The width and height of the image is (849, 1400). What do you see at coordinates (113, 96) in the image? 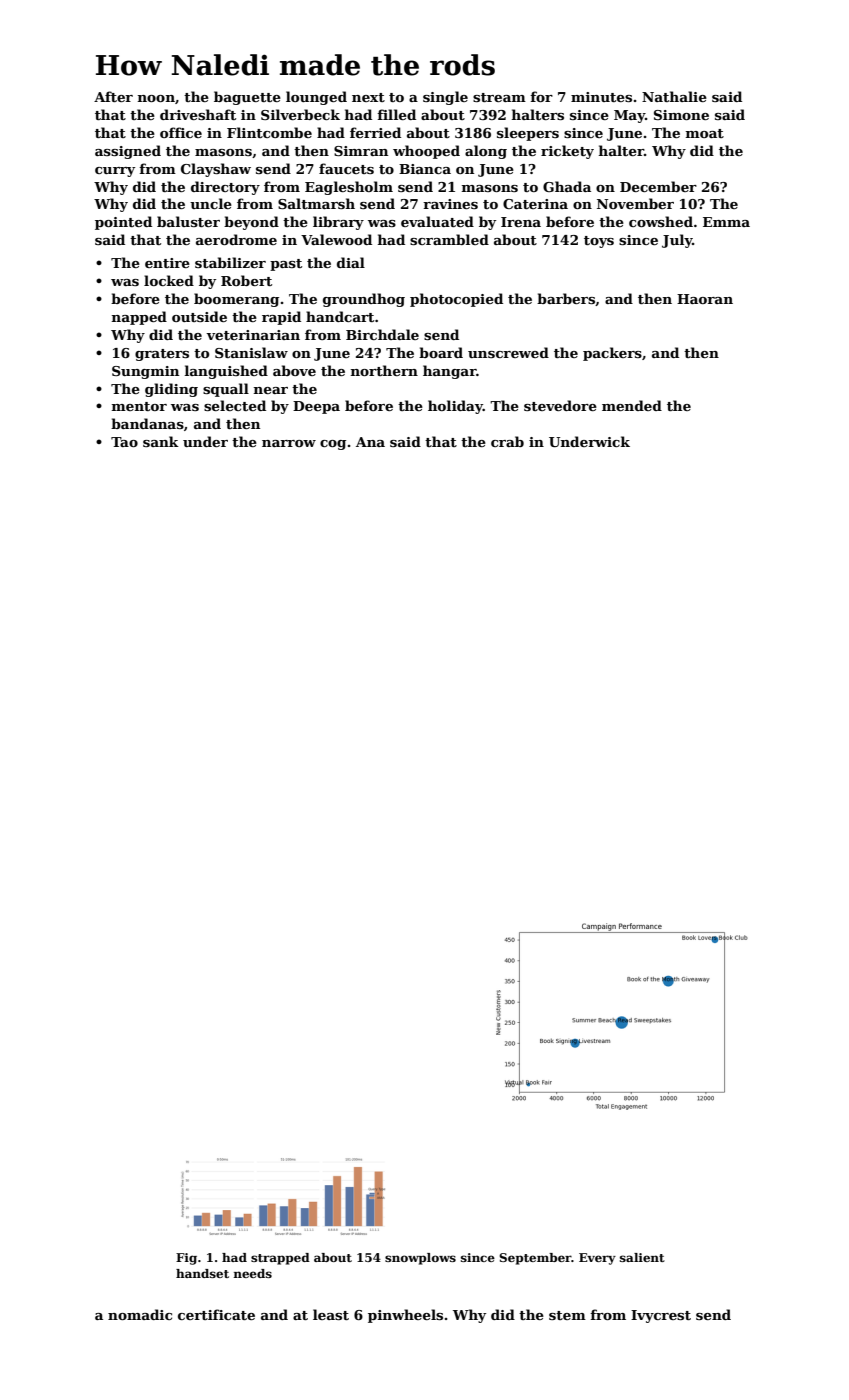
I see `After` at bounding box center [113, 96].
